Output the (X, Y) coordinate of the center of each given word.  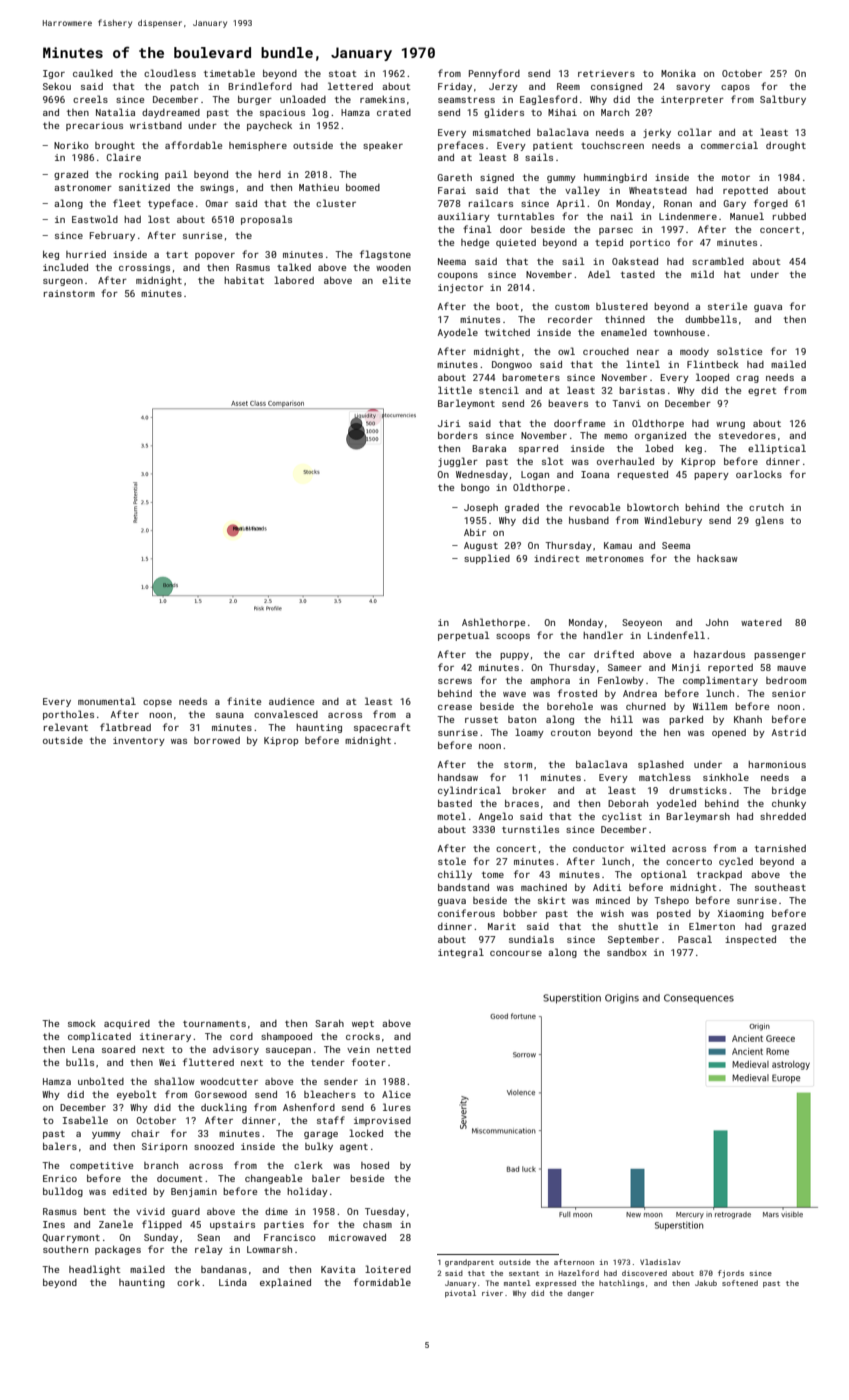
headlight (95, 1270)
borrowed (217, 740)
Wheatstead (658, 190)
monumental (107, 701)
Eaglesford (548, 100)
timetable (229, 73)
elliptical (777, 449)
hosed (375, 1165)
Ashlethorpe (493, 623)
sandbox (627, 952)
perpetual (464, 636)
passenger (780, 656)
